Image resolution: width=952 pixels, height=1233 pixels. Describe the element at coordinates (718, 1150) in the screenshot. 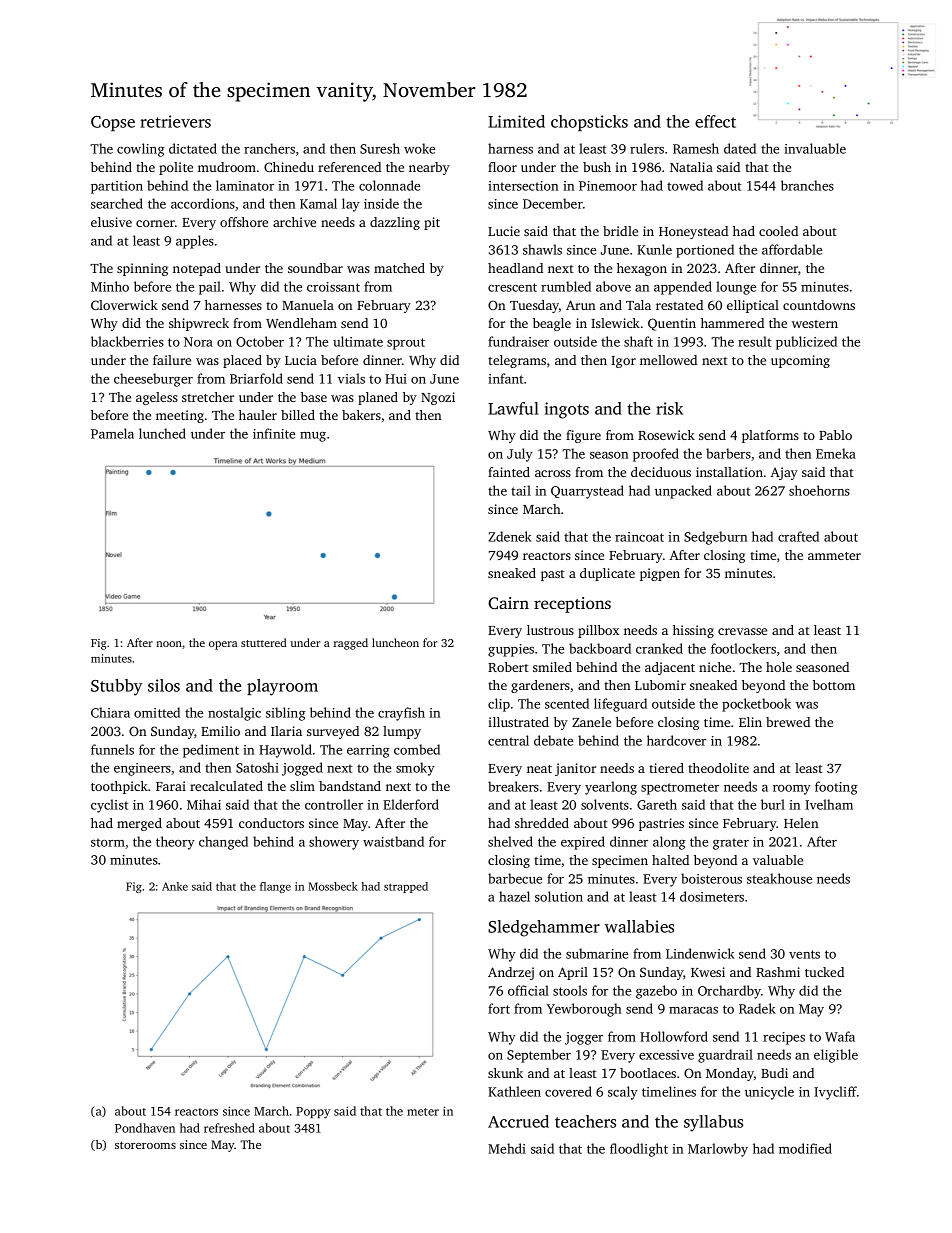

I see `Marlowby` at that location.
